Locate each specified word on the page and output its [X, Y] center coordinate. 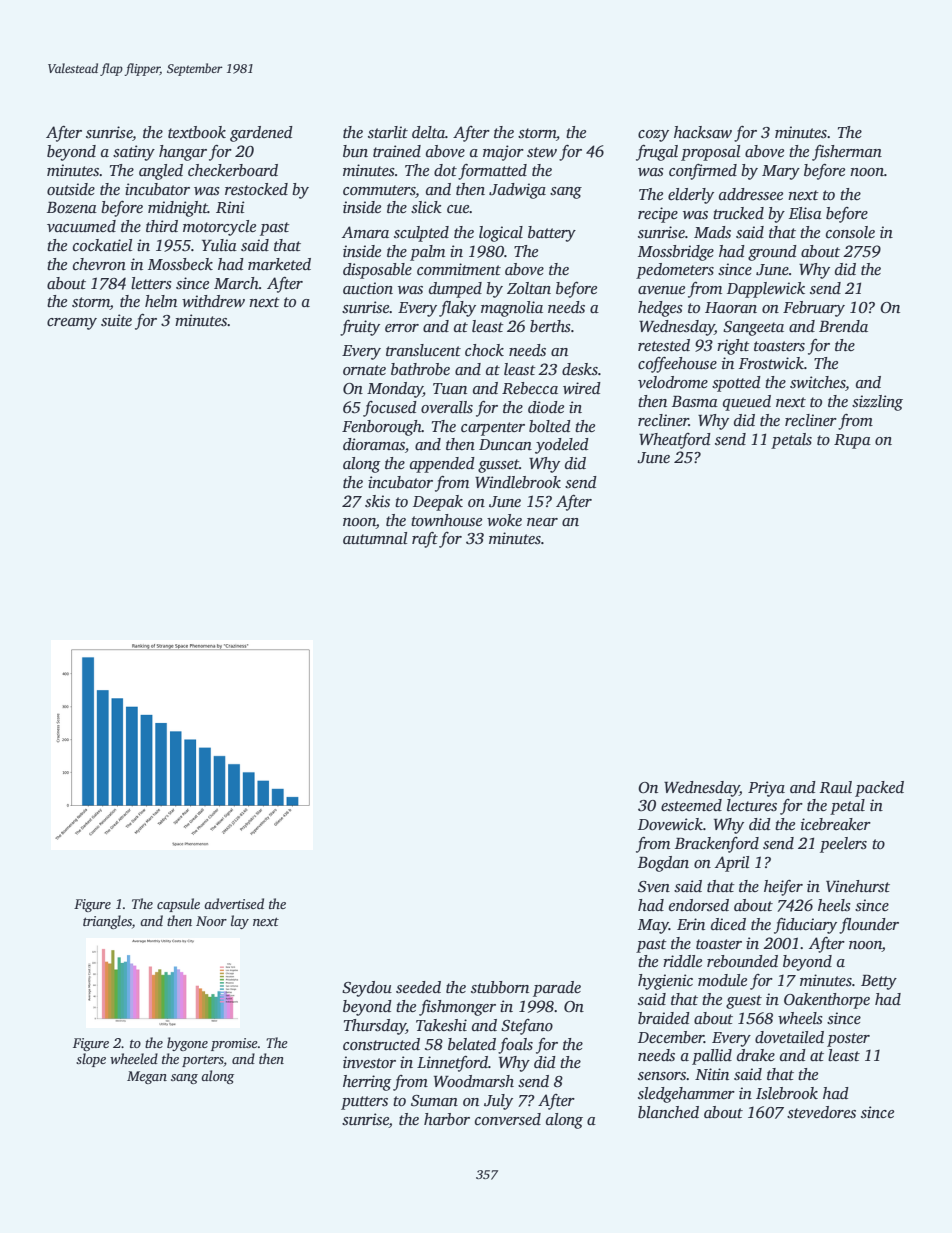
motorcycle [219, 228]
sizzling [877, 403]
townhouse [446, 520]
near [542, 522]
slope [91, 1060]
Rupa [852, 441]
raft [425, 540]
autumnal [375, 538]
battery [552, 234]
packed [879, 789]
